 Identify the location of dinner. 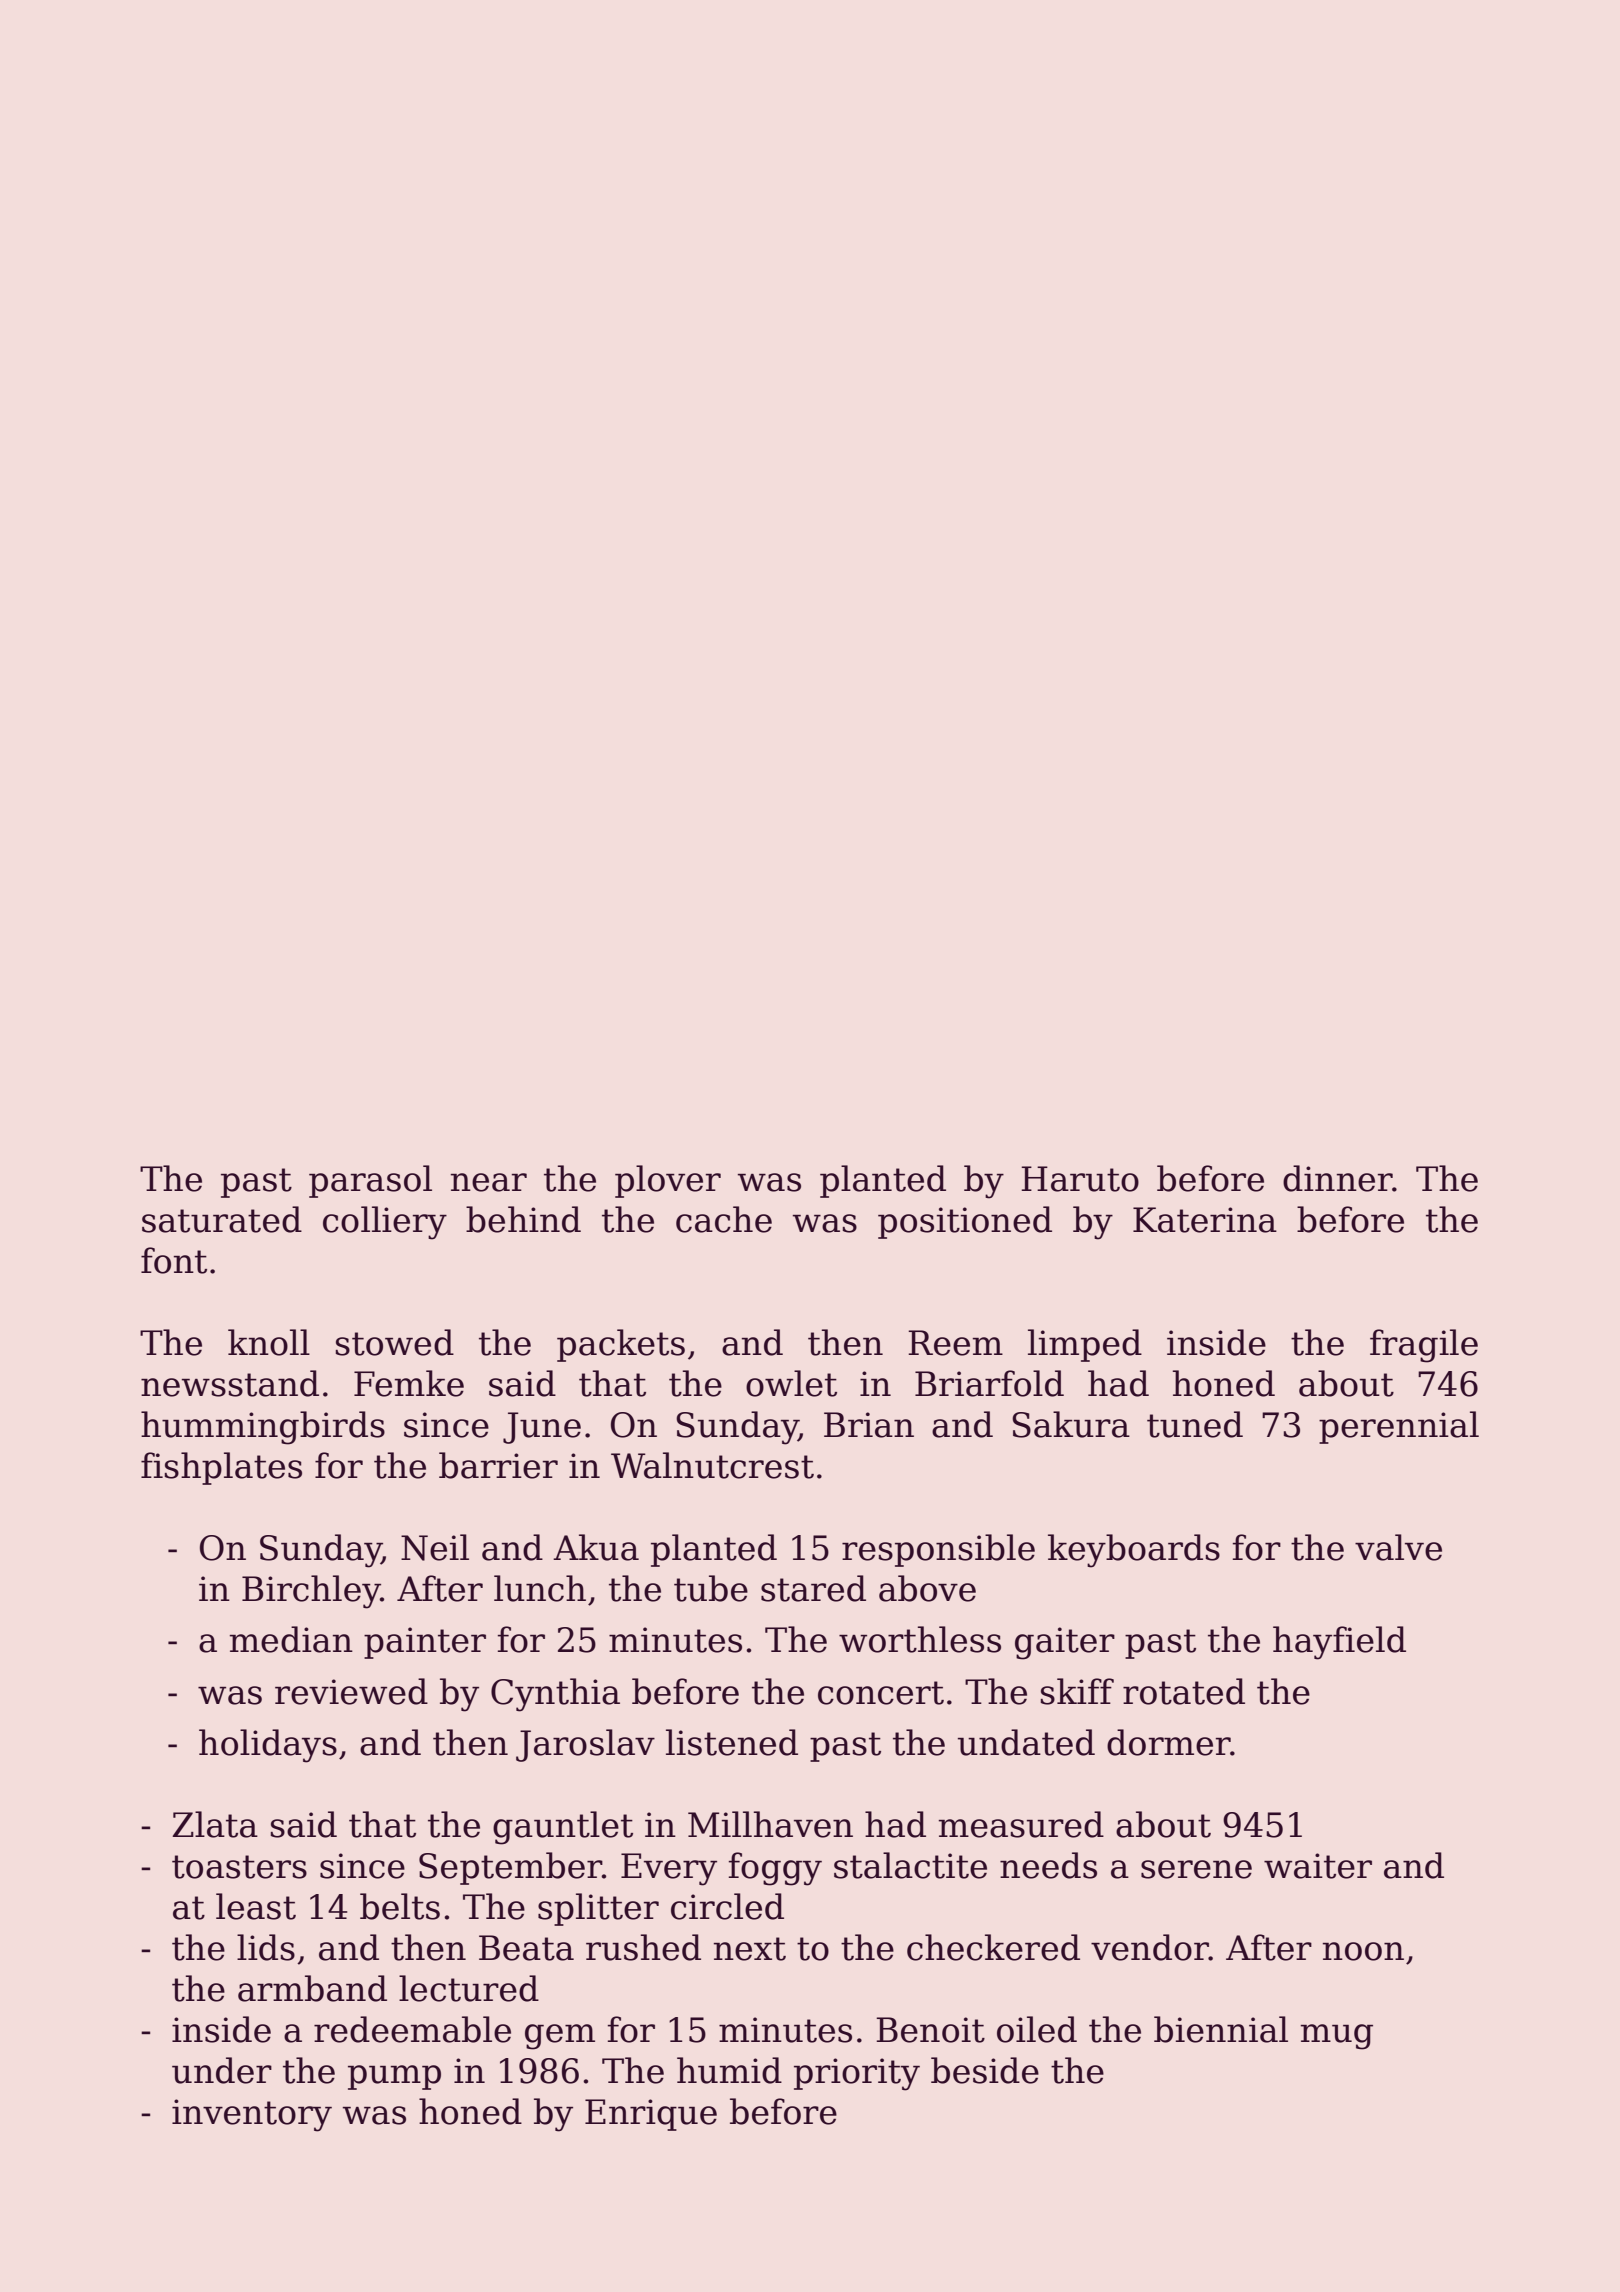
(1338, 1178).
